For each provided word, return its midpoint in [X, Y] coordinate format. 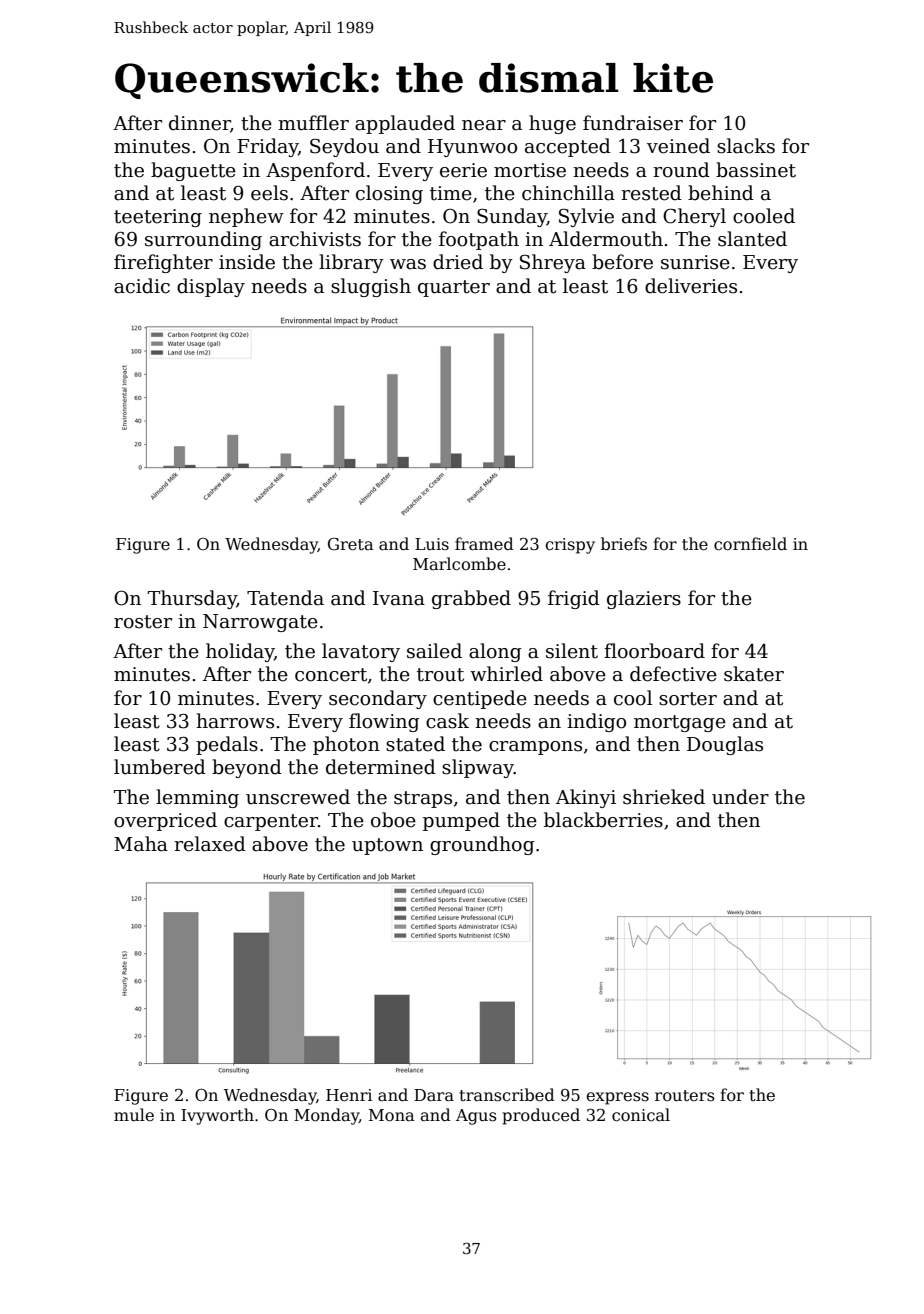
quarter [454, 288]
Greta [351, 544]
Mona [392, 1115]
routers [685, 1095]
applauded [405, 124]
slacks [746, 146]
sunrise [695, 262]
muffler [313, 123]
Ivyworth [217, 1116]
